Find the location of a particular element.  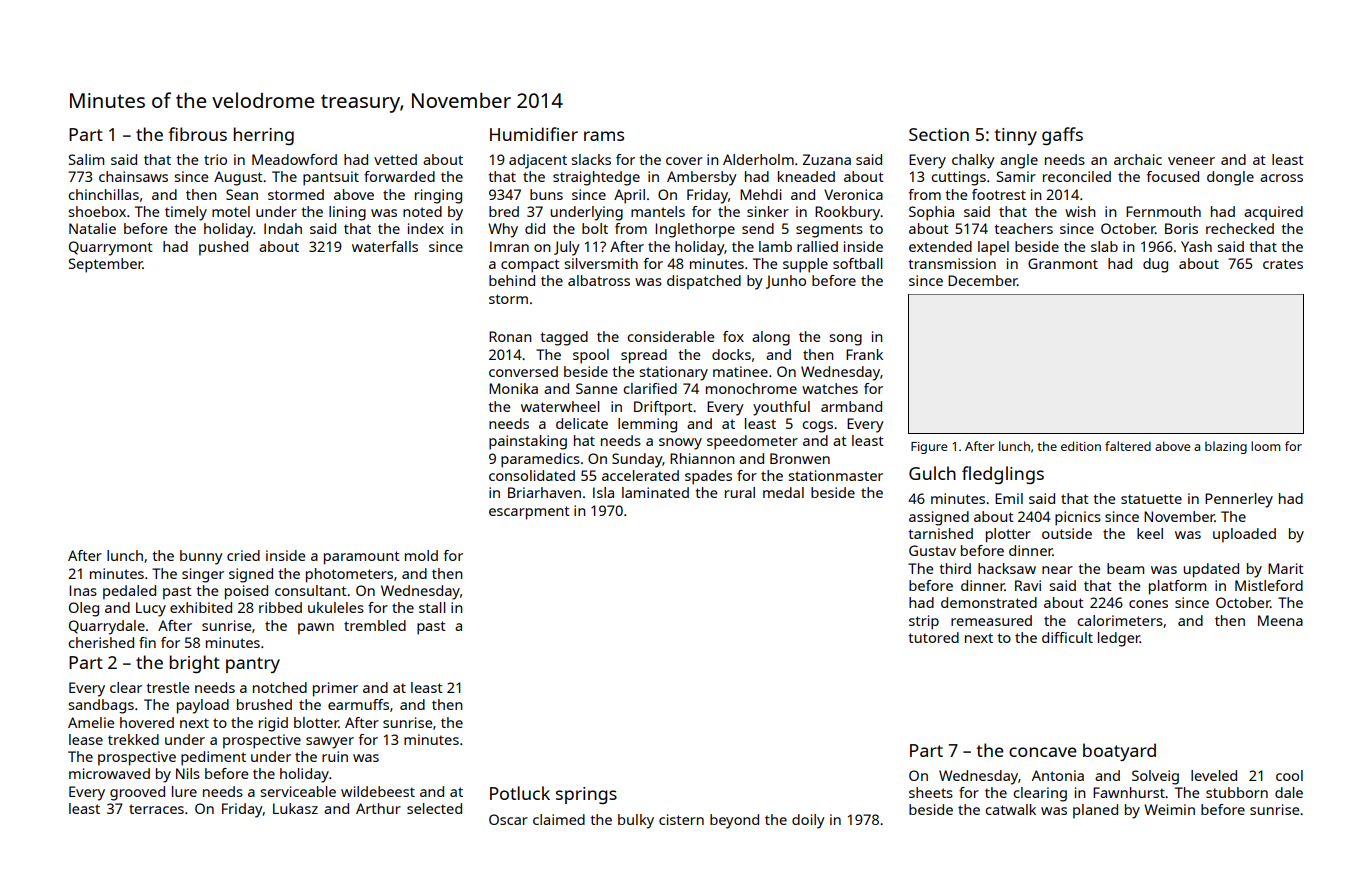

herring is located at coordinates (264, 136).
